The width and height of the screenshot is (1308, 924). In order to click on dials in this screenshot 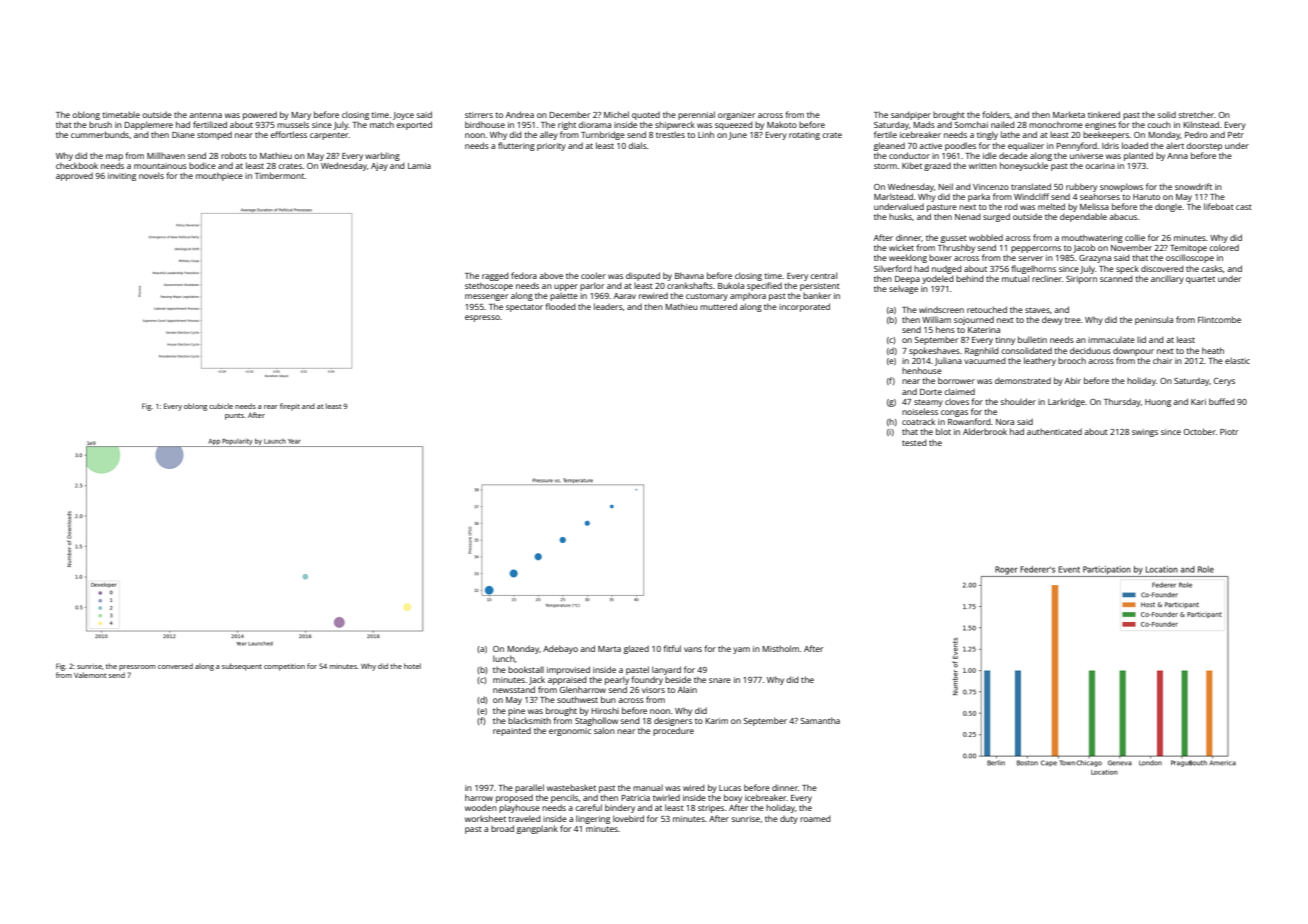, I will do `click(637, 145)`.
